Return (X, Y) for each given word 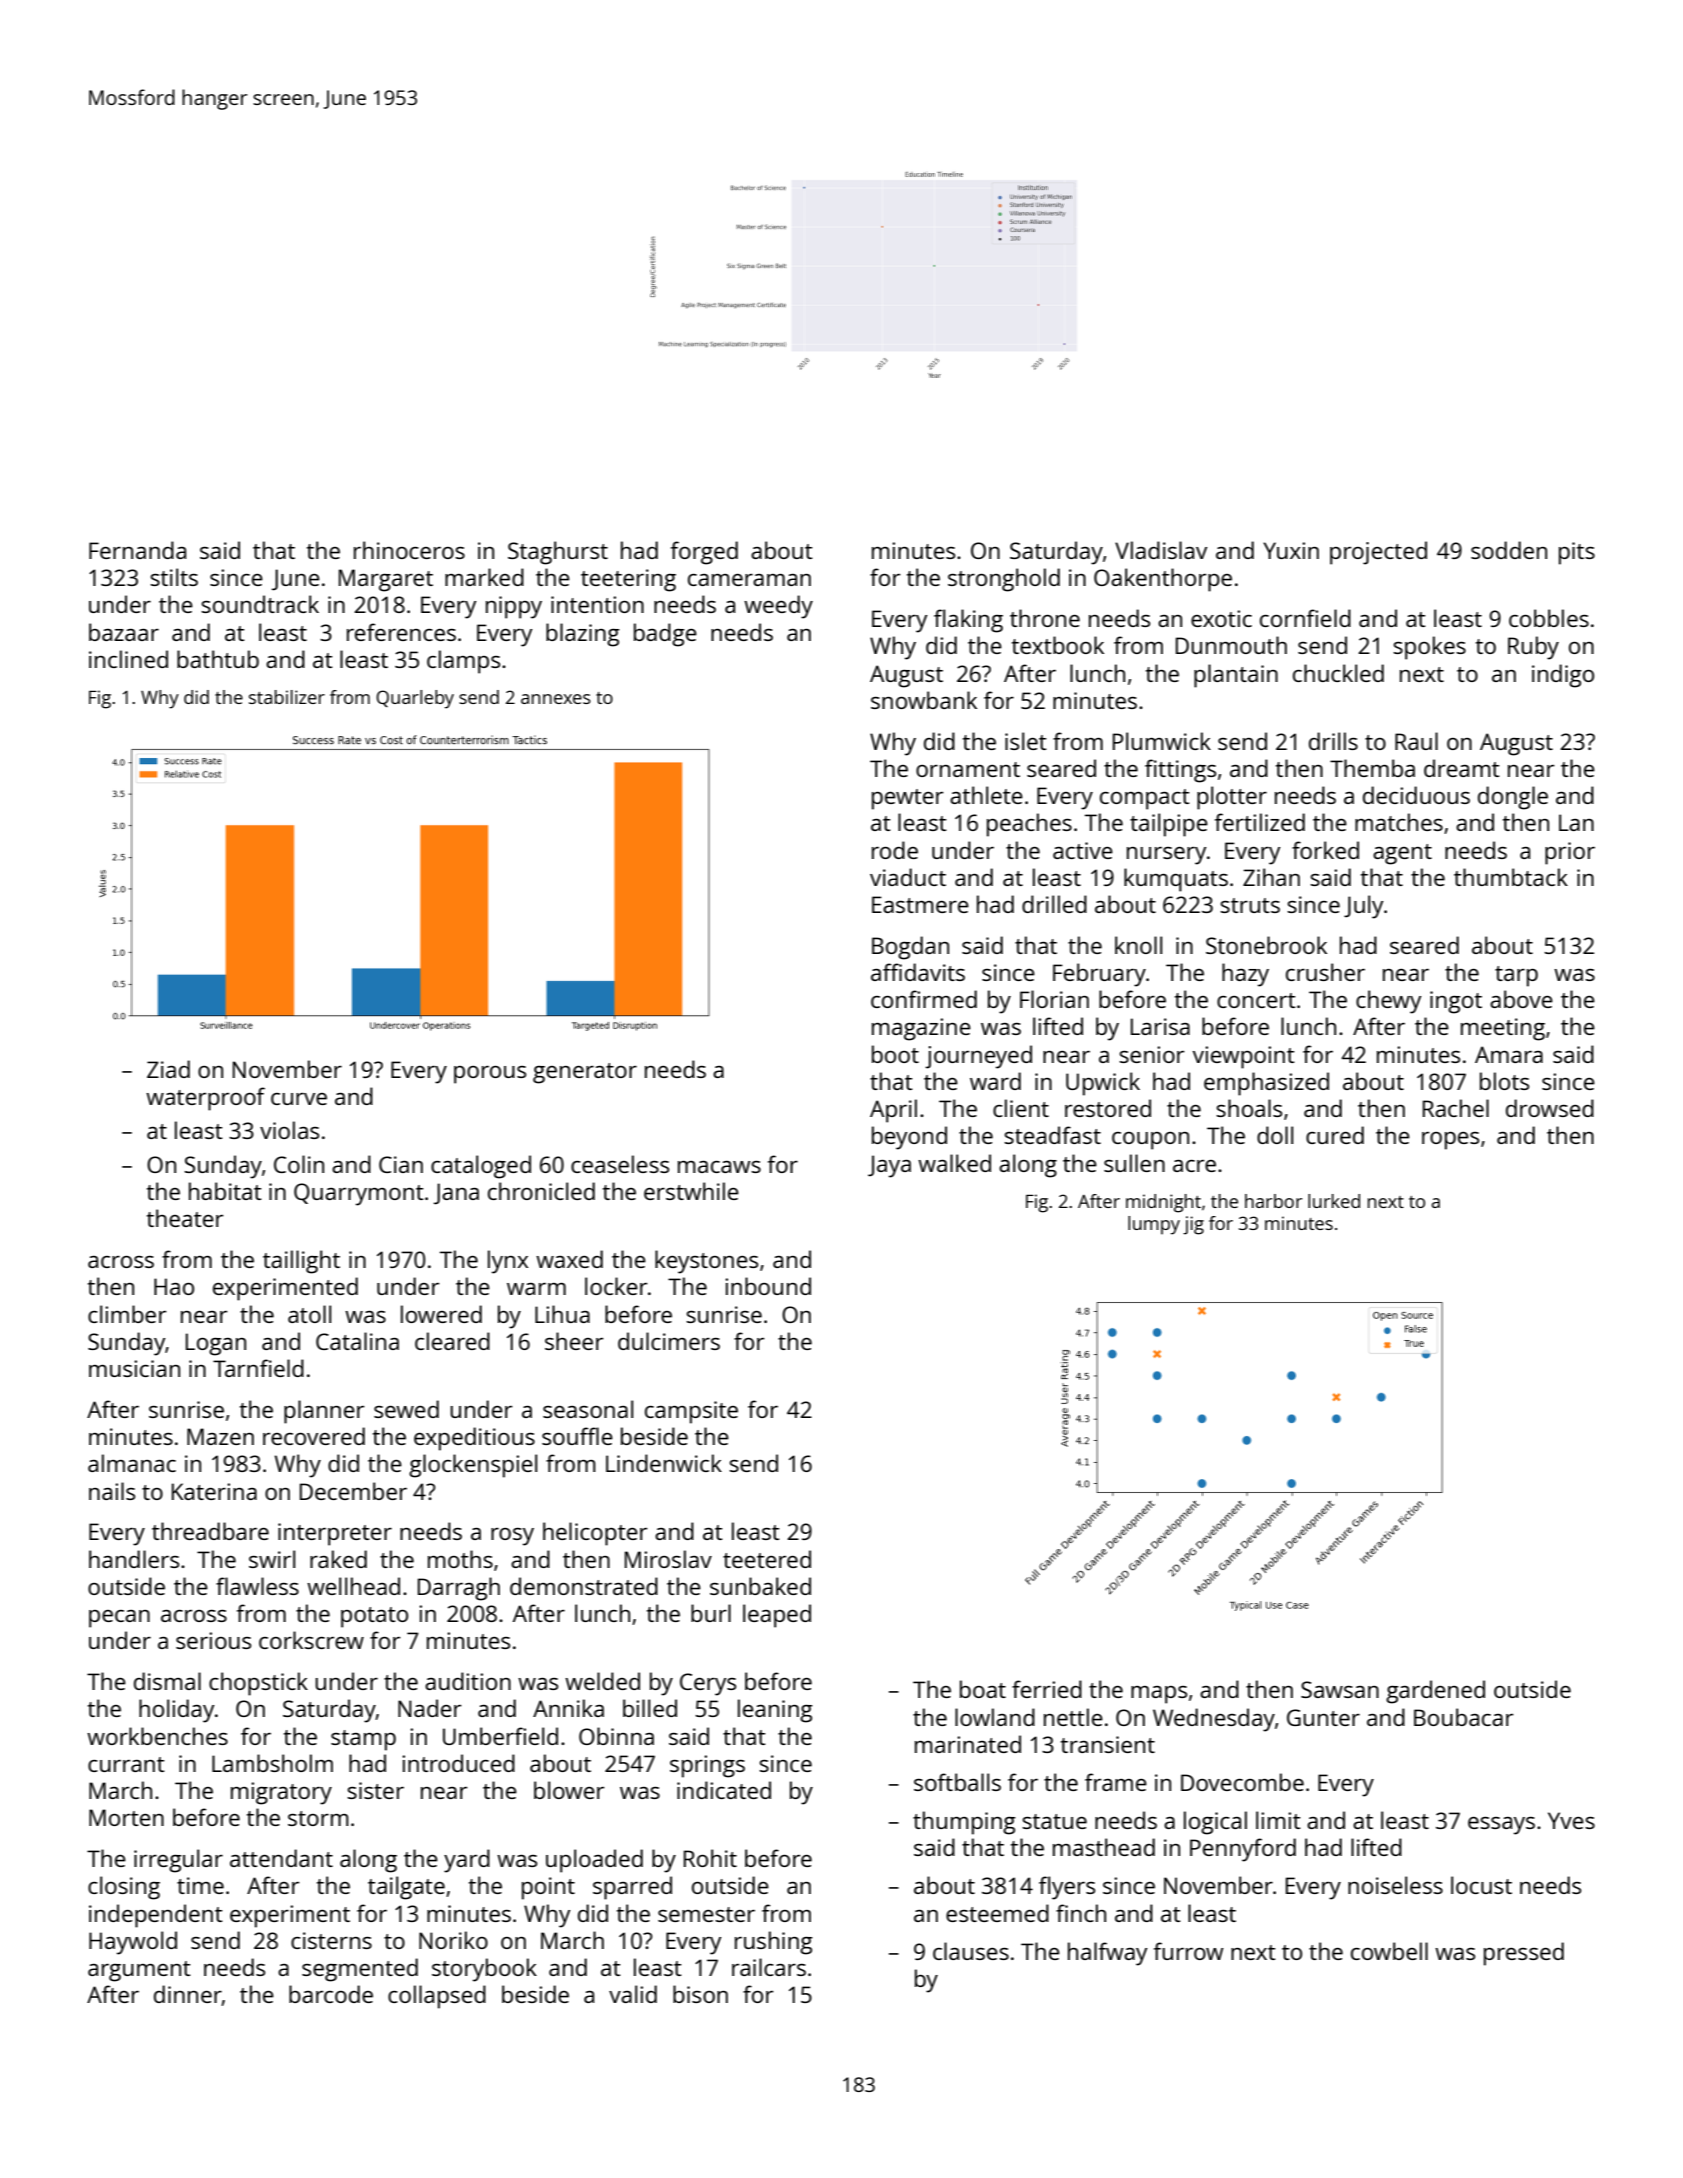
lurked (1334, 1201)
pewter (908, 799)
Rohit (710, 1858)
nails (112, 1491)
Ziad (168, 1069)
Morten (126, 1817)
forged (704, 553)
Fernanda (137, 550)
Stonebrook (1266, 945)
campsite (691, 1412)
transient (1108, 1744)
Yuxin (1291, 550)
